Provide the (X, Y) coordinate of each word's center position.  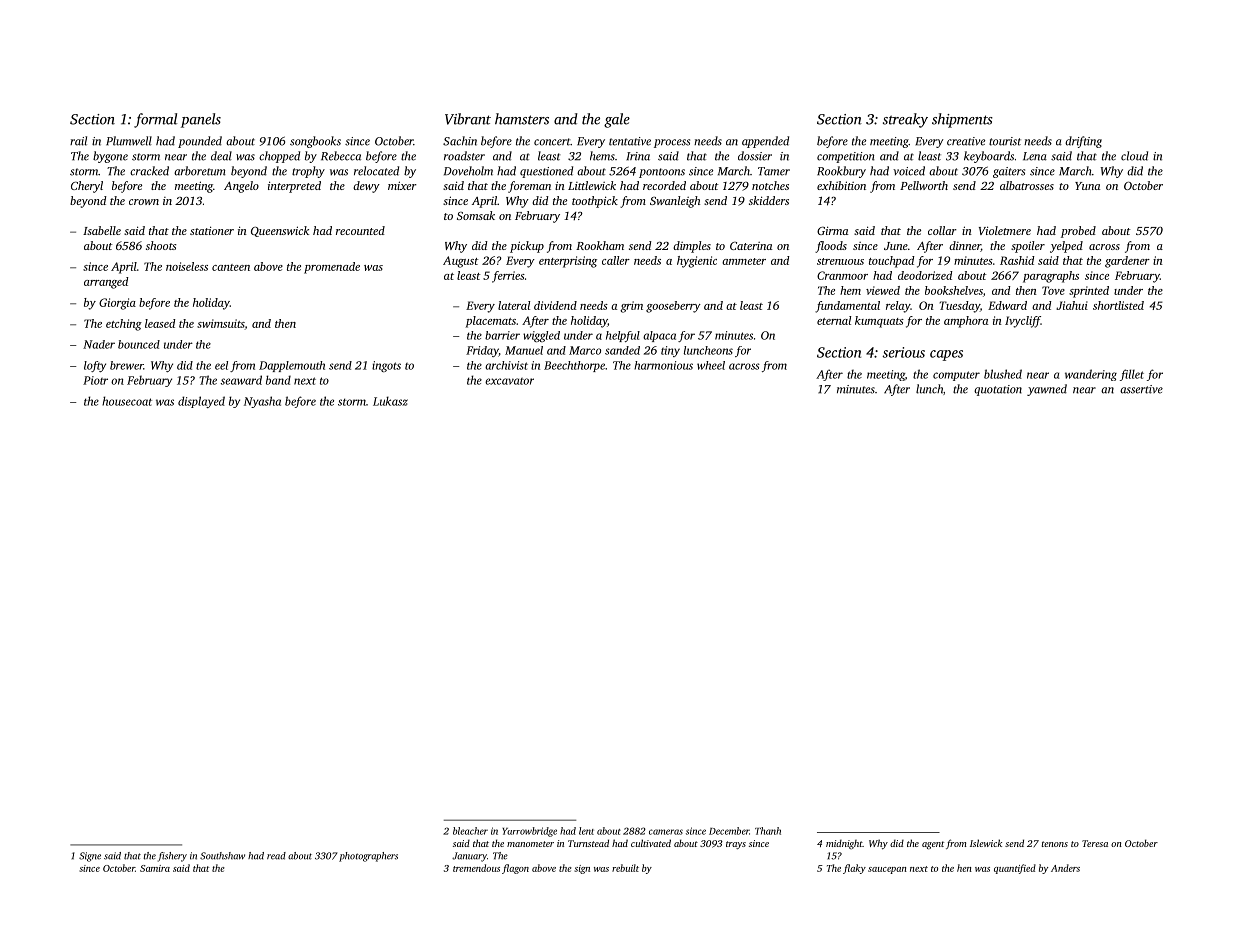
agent (933, 845)
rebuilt (625, 868)
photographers (368, 857)
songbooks (315, 142)
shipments (962, 120)
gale (617, 120)
